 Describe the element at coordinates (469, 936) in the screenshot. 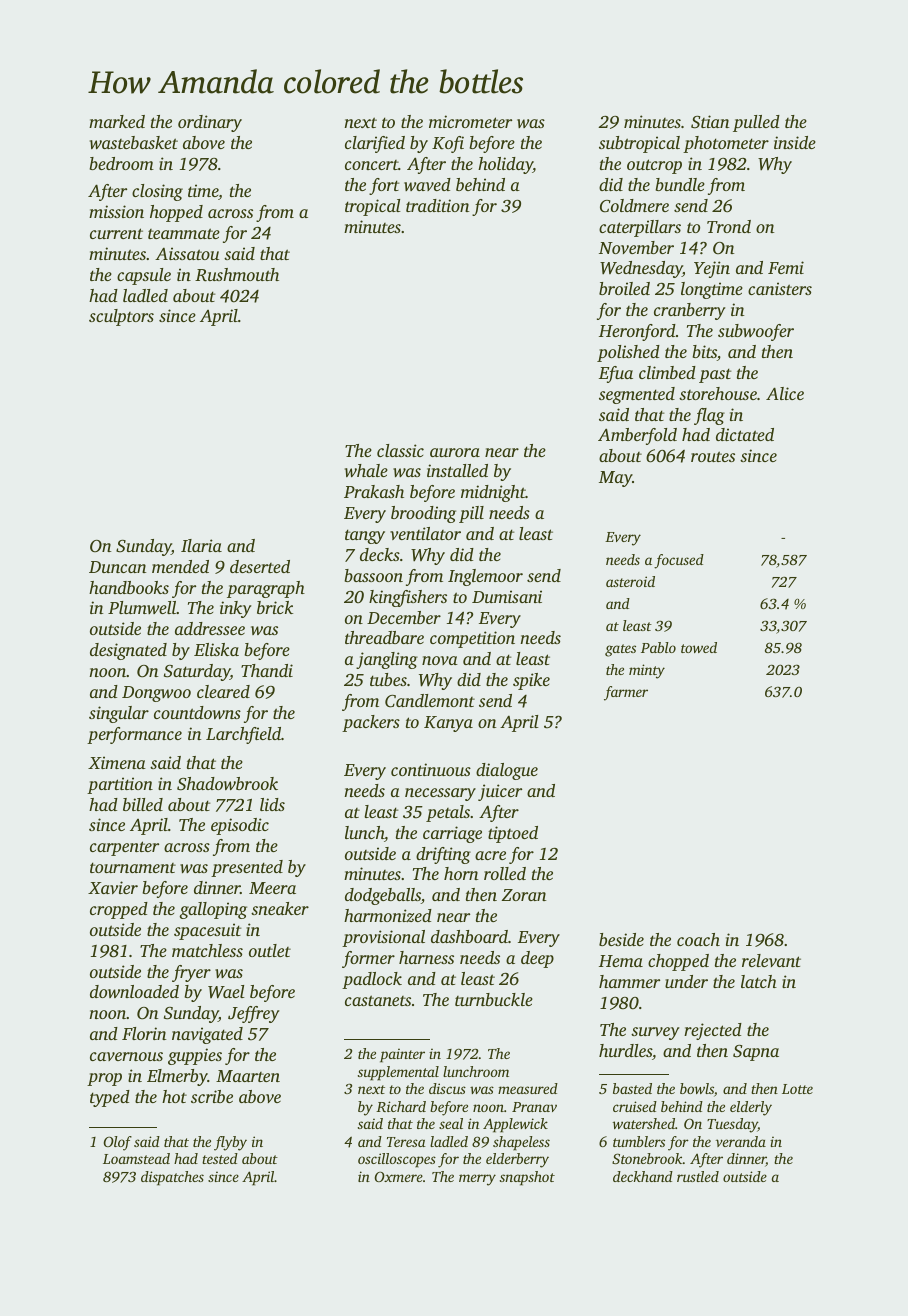

I see `dashboard` at that location.
